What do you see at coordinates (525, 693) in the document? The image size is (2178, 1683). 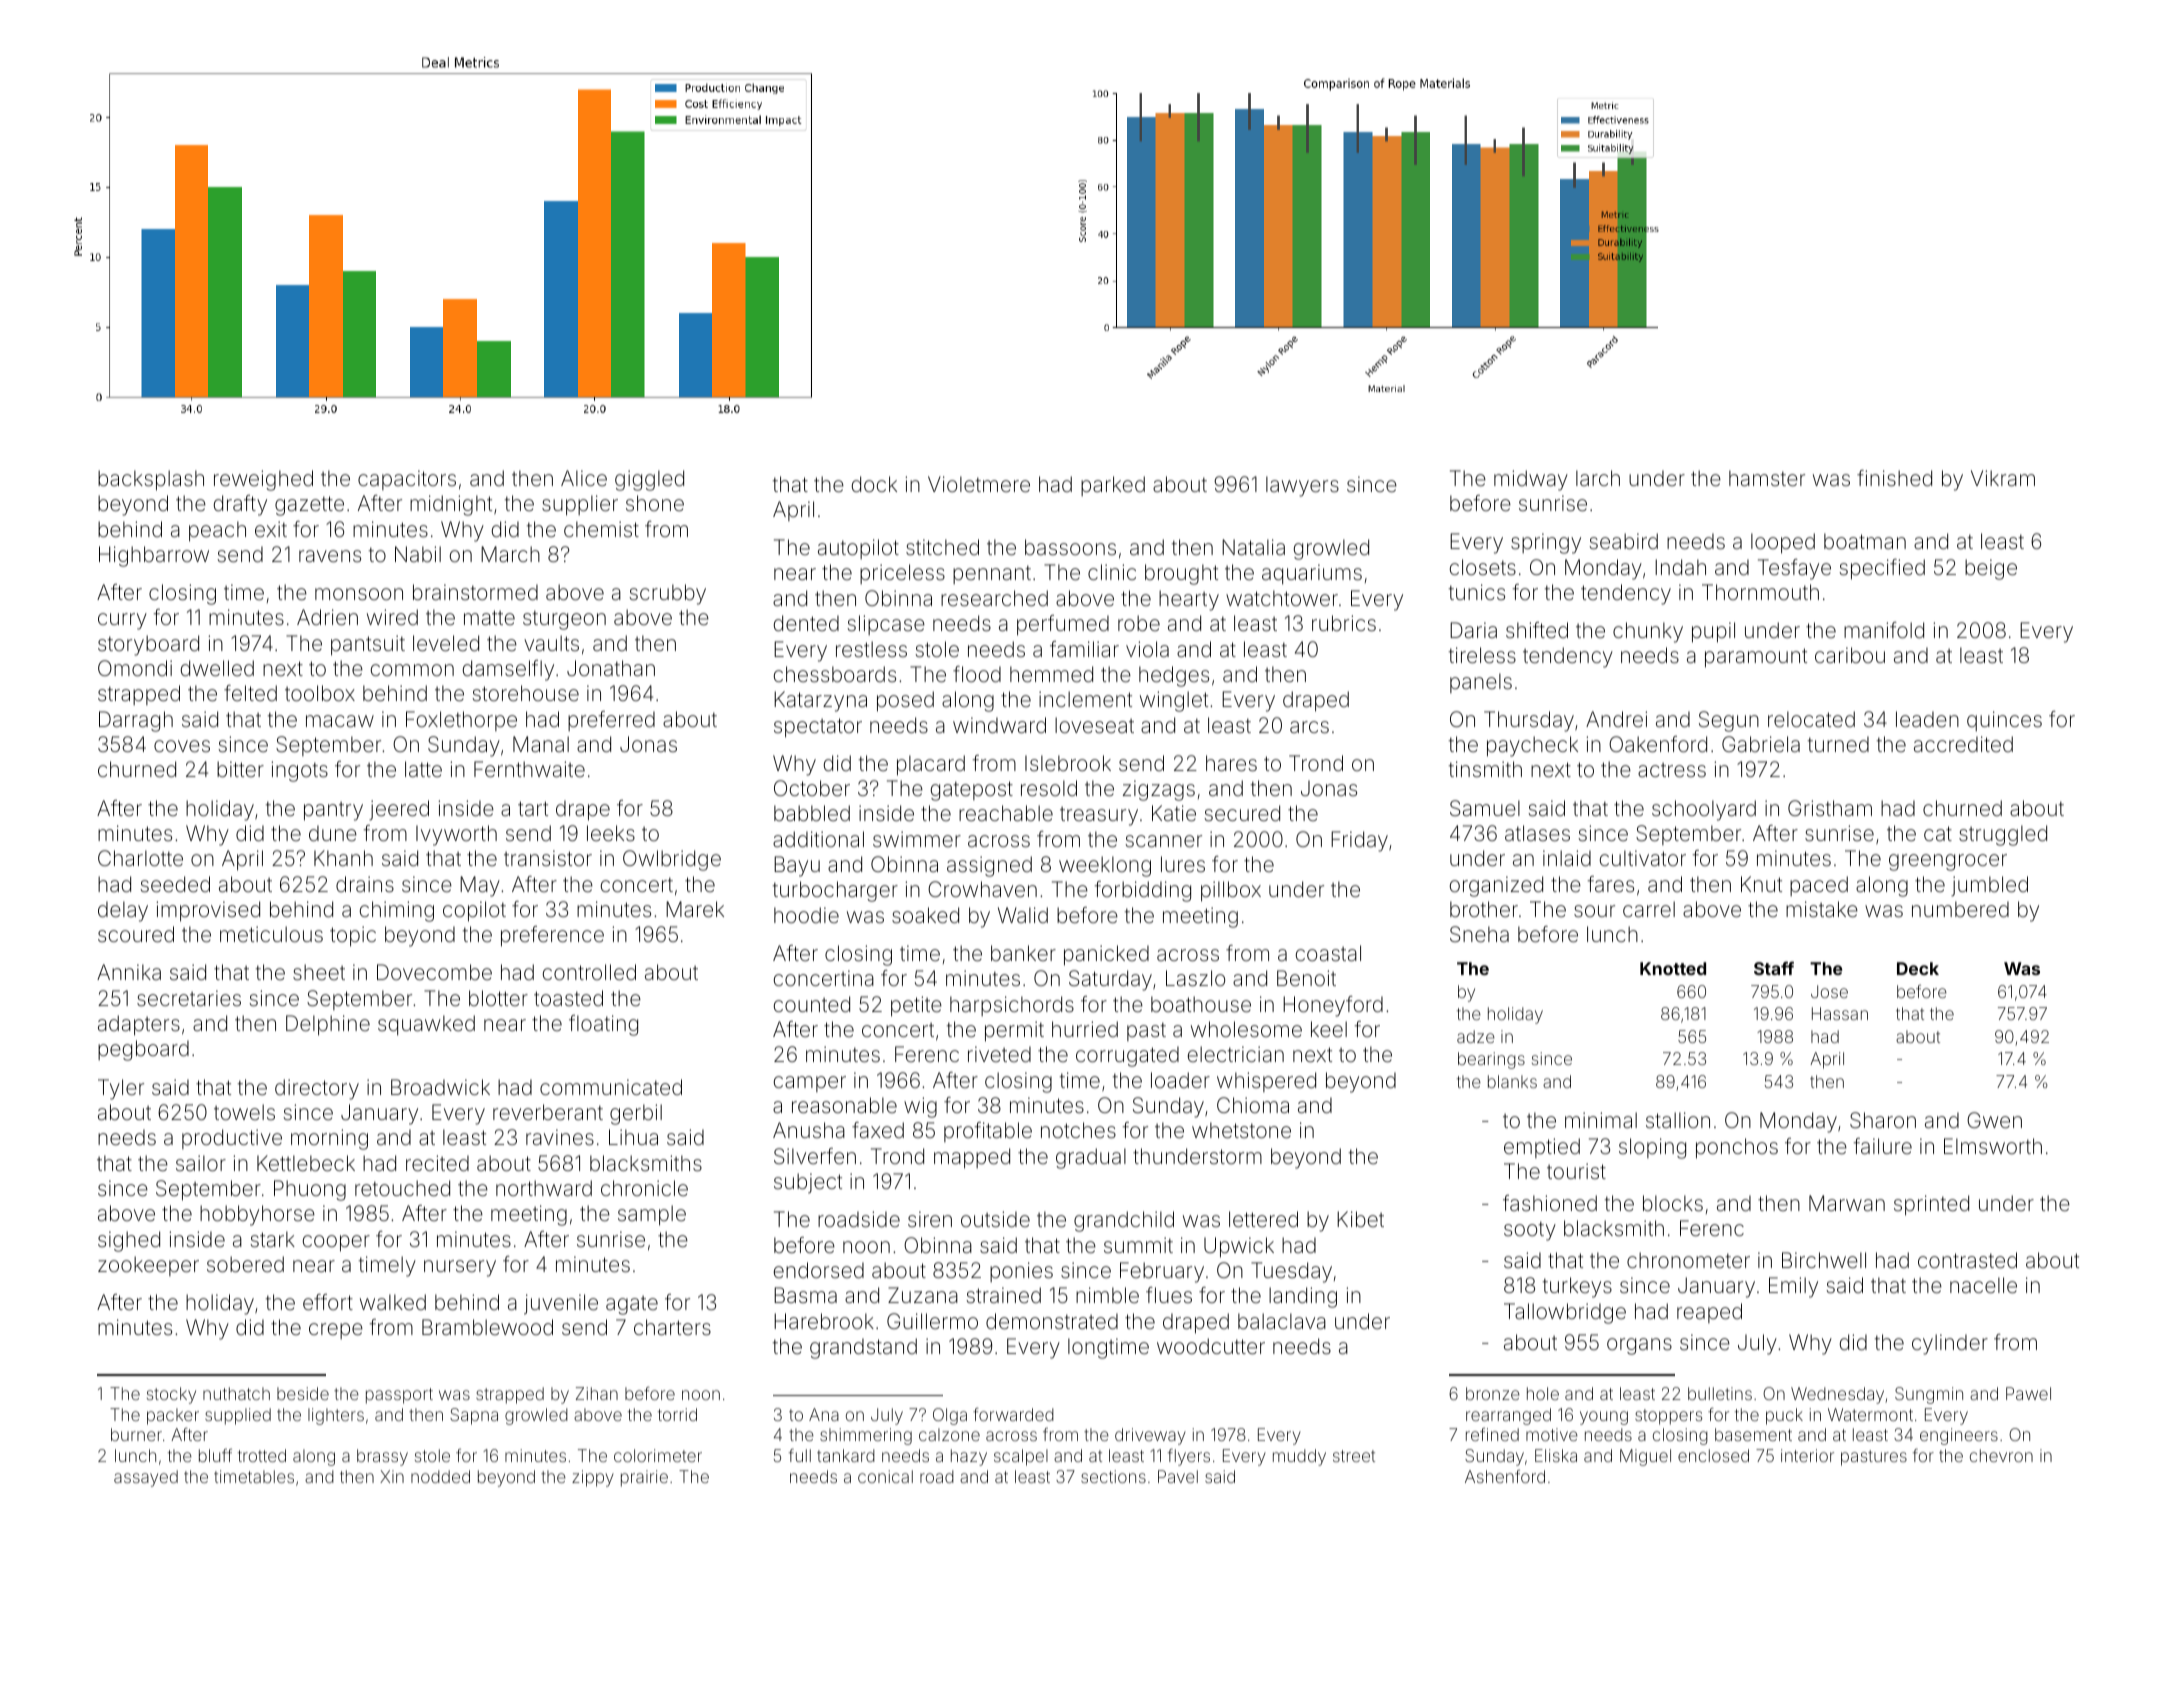 I see `storehouse` at bounding box center [525, 693].
